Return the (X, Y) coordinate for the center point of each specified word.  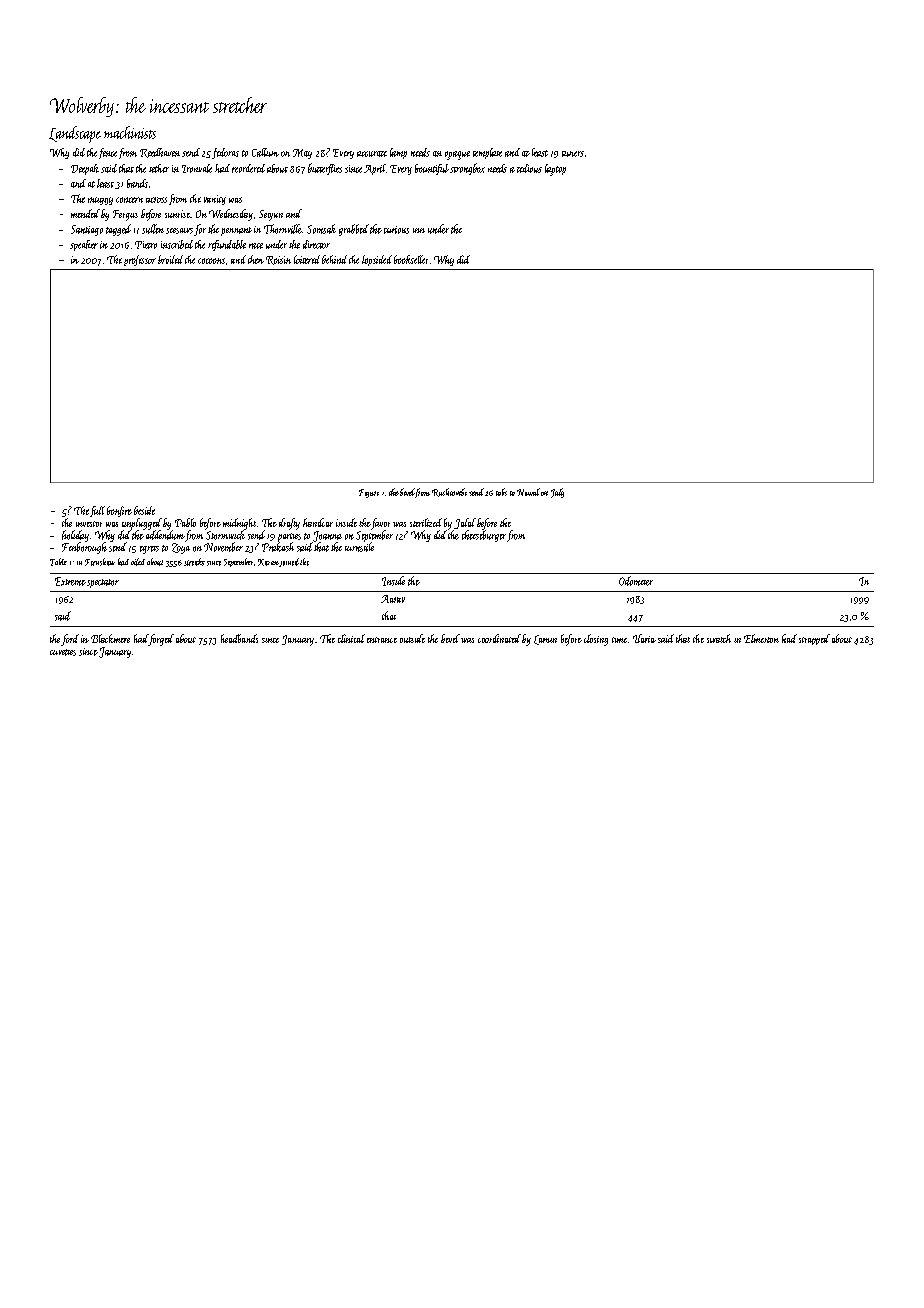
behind (334, 259)
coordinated (499, 638)
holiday (75, 536)
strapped (814, 639)
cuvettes (63, 652)
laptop (555, 170)
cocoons (211, 261)
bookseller (411, 259)
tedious (529, 168)
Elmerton (761, 638)
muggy (100, 201)
